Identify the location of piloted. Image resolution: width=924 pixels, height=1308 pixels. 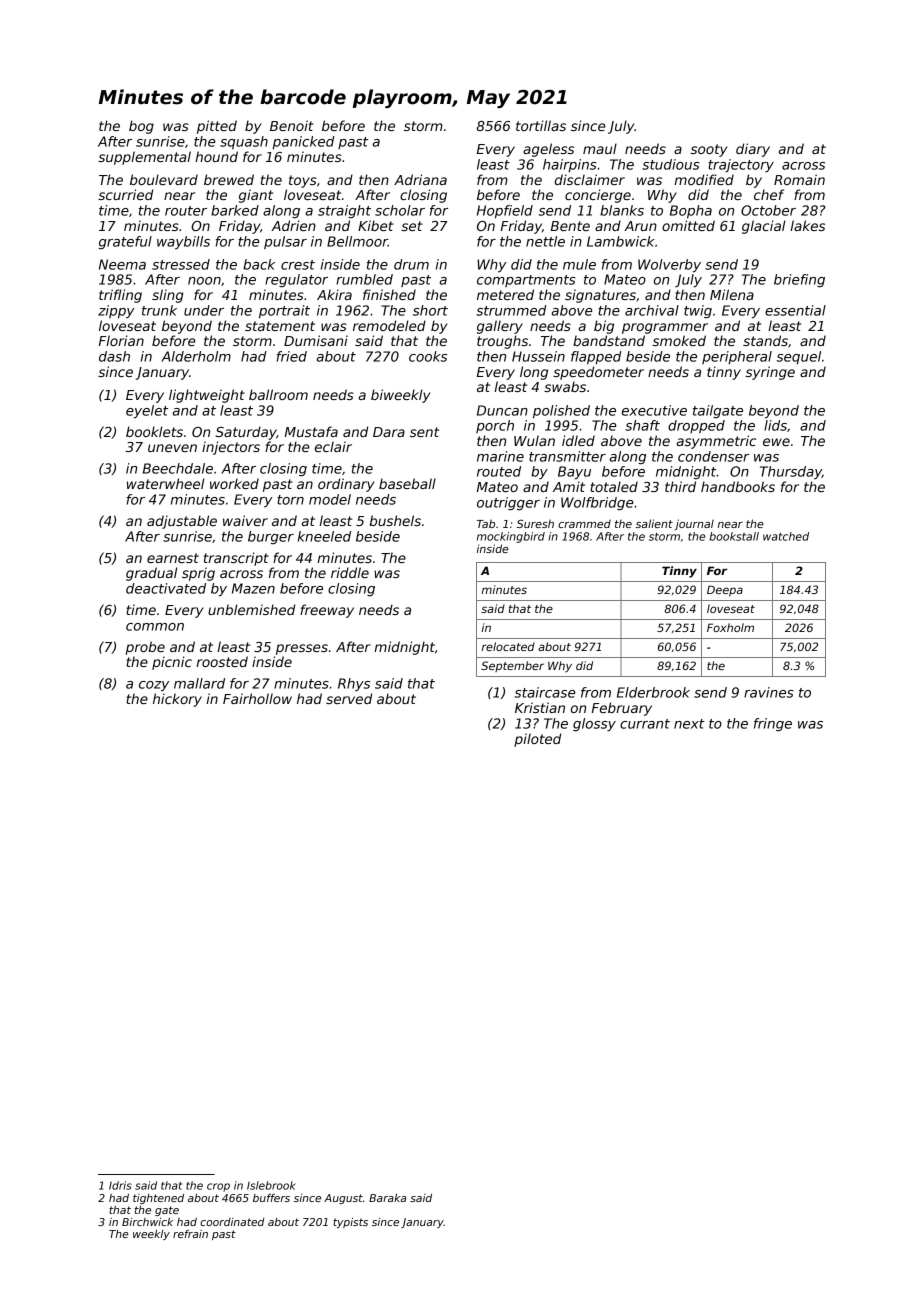
(537, 740).
